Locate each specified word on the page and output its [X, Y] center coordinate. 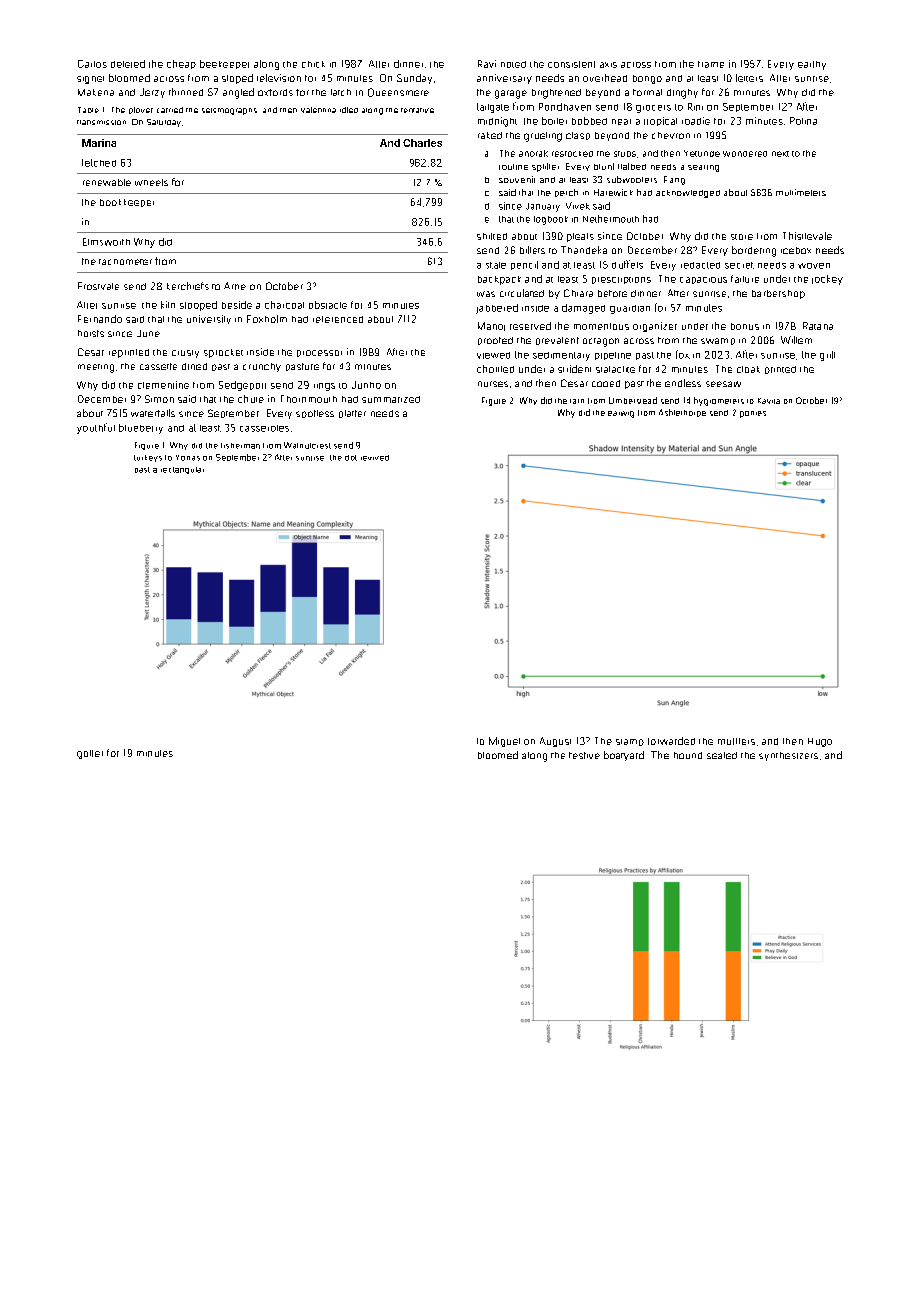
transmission [101, 122]
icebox [796, 250]
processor [319, 353]
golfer [90, 754]
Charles [422, 143]
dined [194, 366]
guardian [630, 309]
